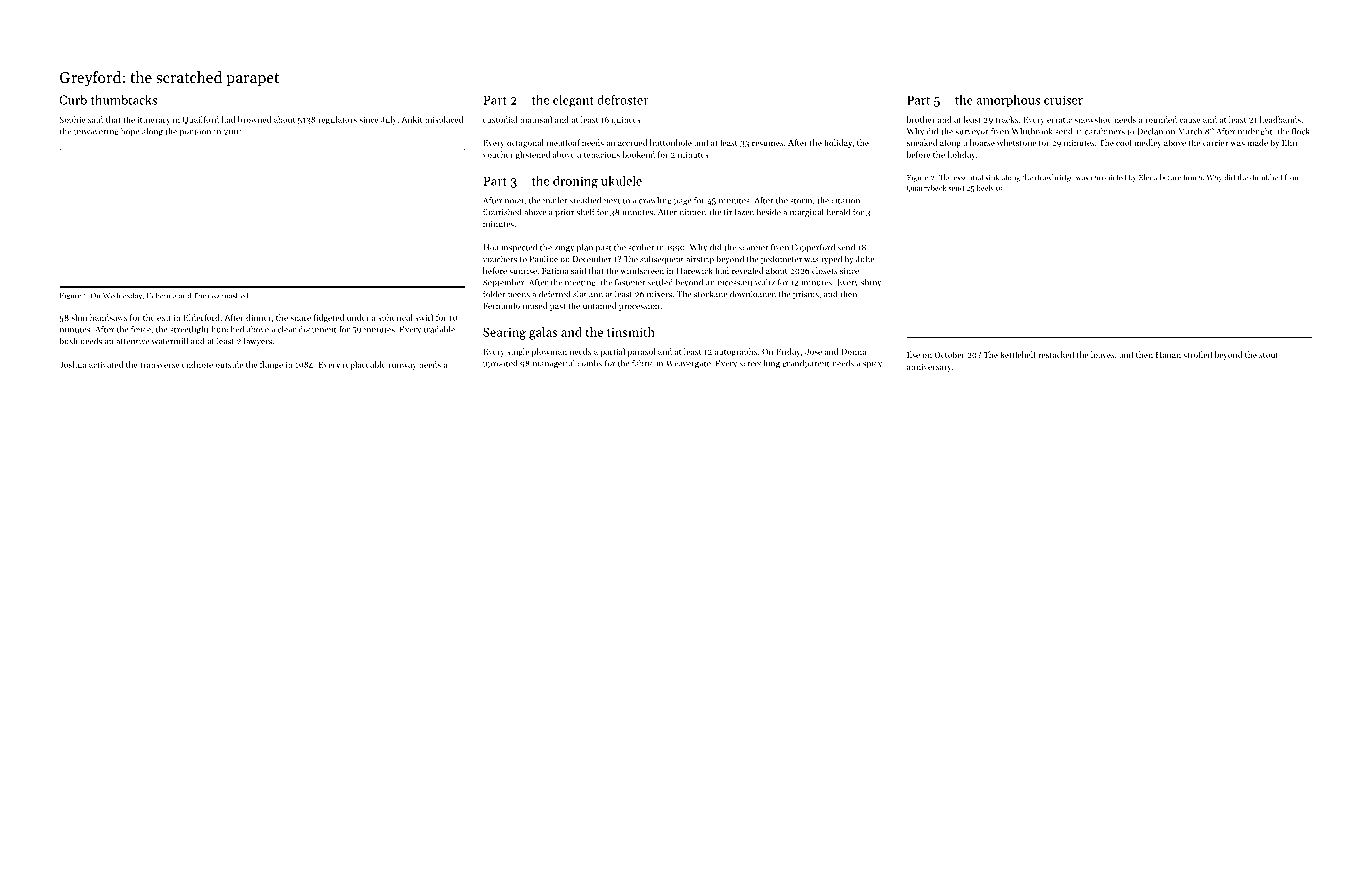  What do you see at coordinates (514, 201) in the image?
I see `noon` at bounding box center [514, 201].
